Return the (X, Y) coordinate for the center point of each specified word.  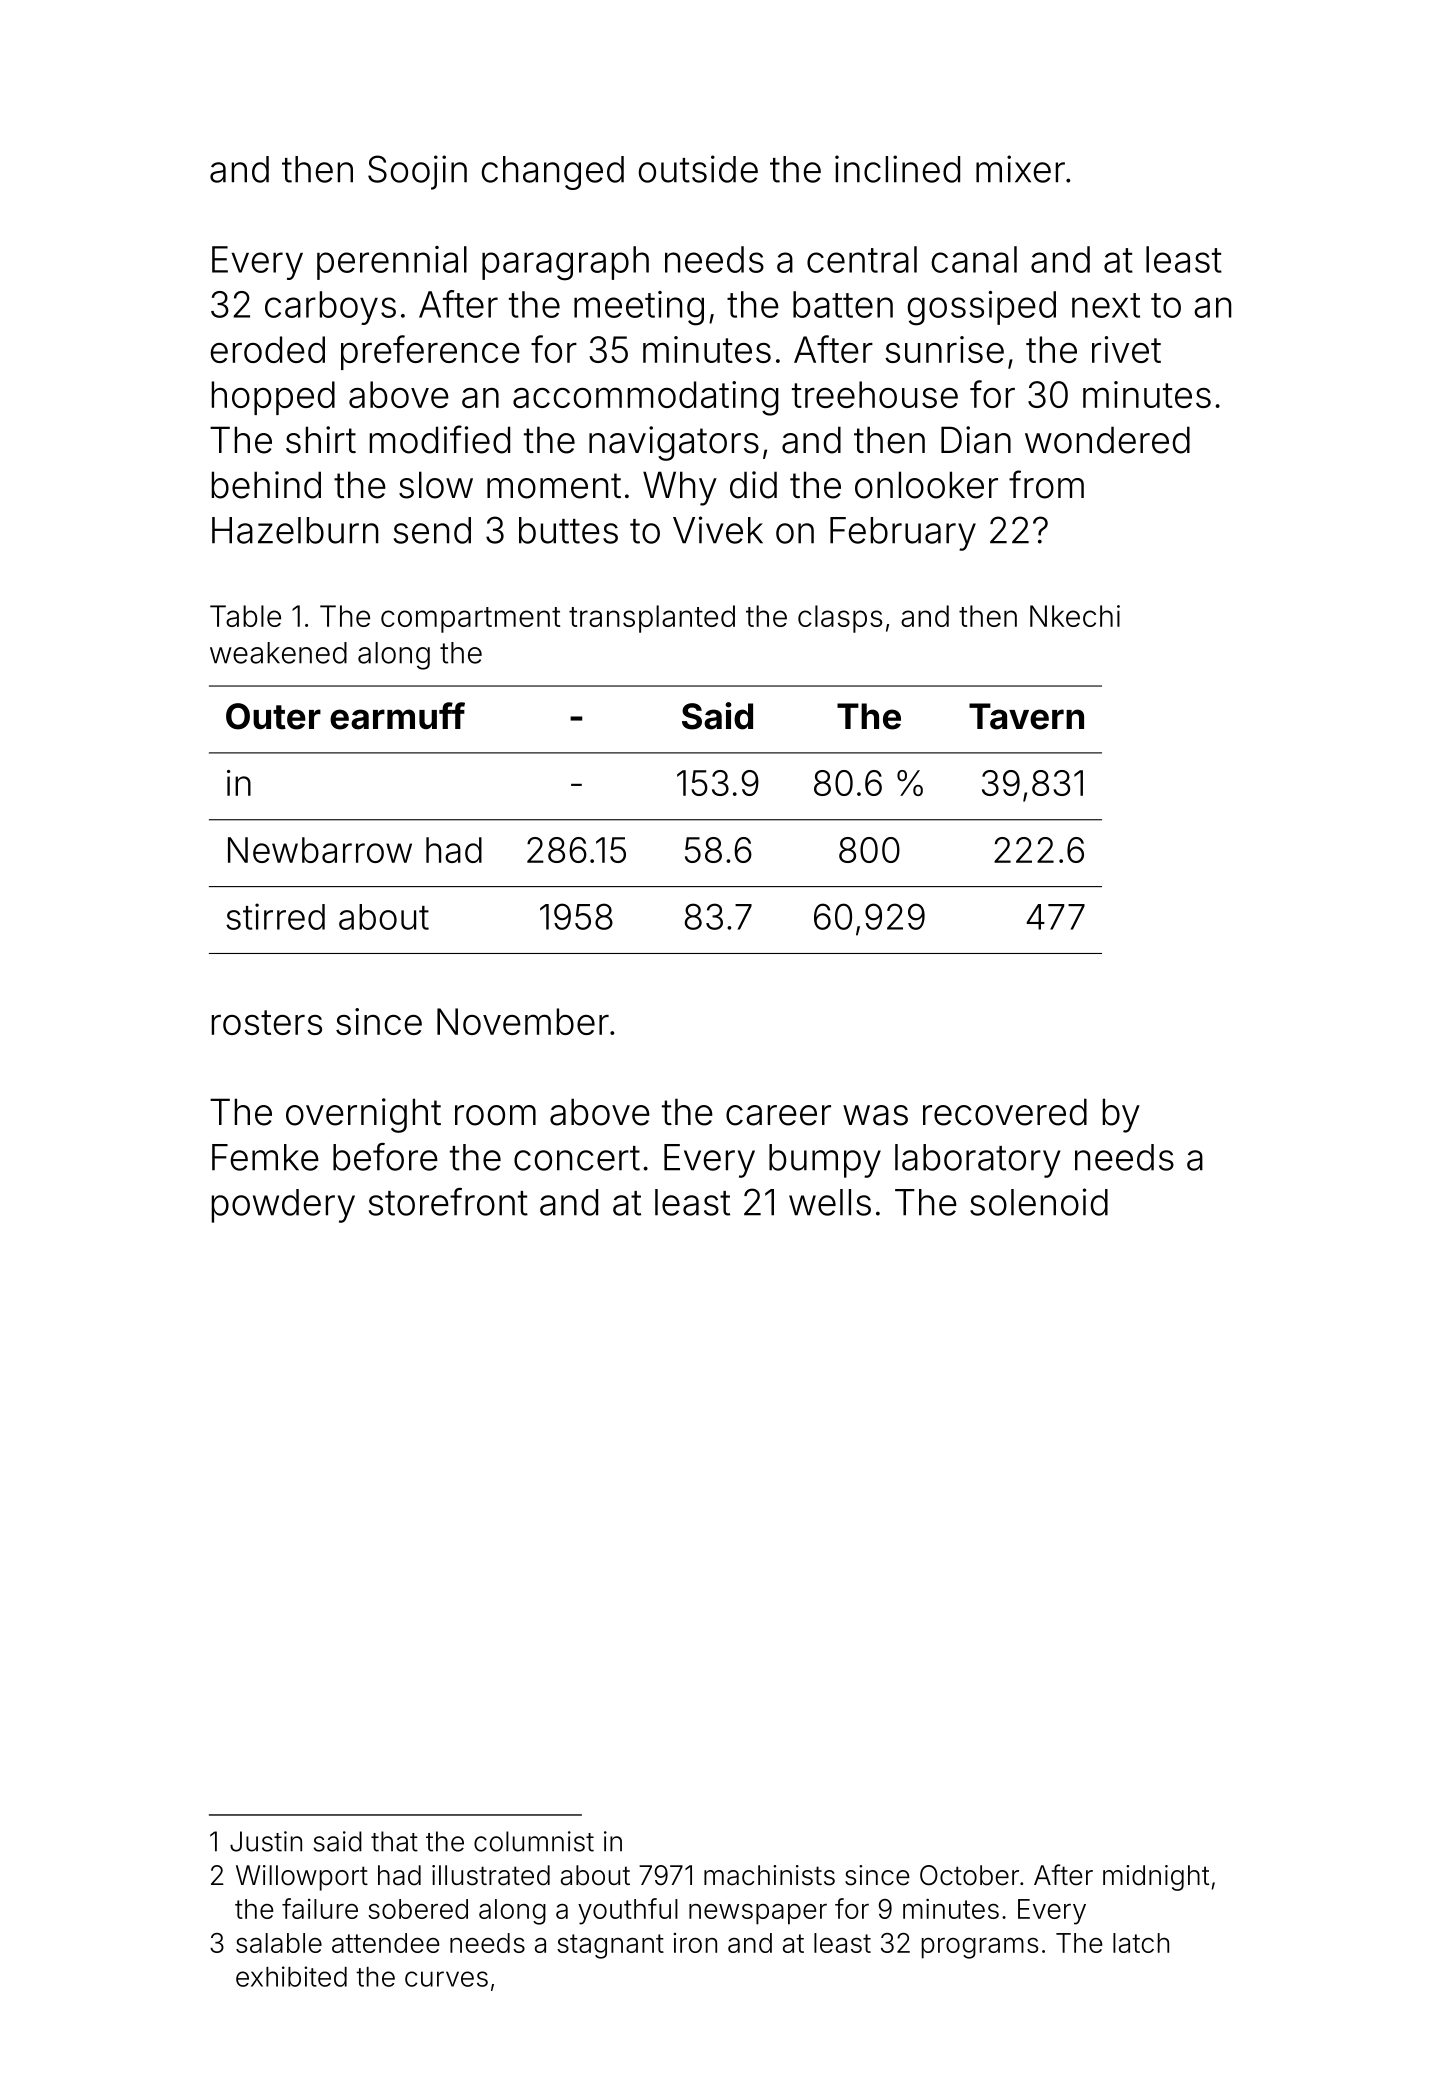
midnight (1156, 1878)
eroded (268, 349)
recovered (1005, 1112)
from (1046, 484)
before (385, 1157)
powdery (283, 1206)
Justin (266, 1841)
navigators (674, 443)
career (778, 1115)
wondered (1107, 440)
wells (830, 1202)
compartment (470, 620)
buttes (568, 530)
